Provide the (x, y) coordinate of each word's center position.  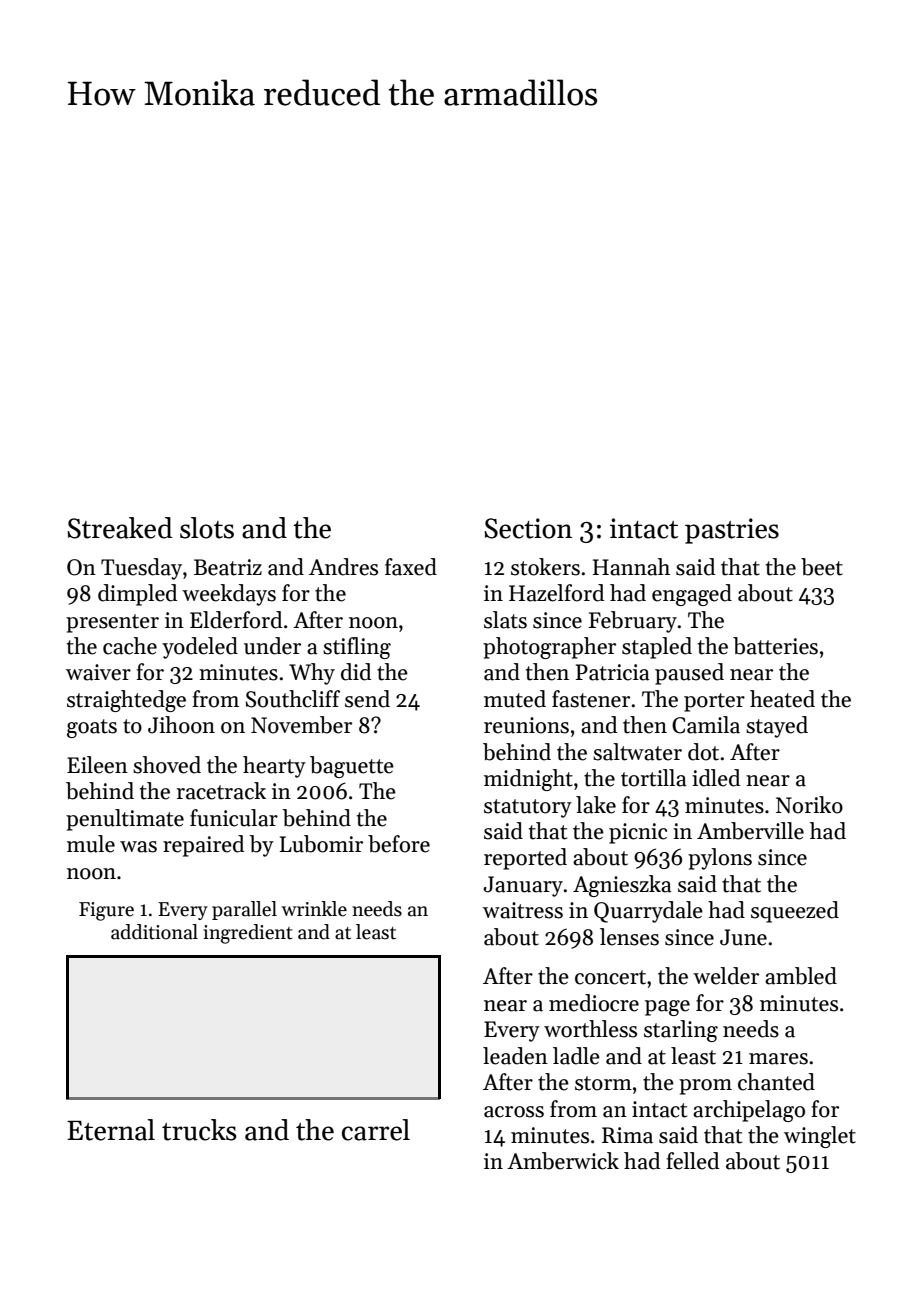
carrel (376, 1130)
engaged (692, 595)
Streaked (120, 528)
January (523, 886)
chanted (776, 1082)
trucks (199, 1130)
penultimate (125, 820)
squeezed (795, 912)
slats (505, 620)
